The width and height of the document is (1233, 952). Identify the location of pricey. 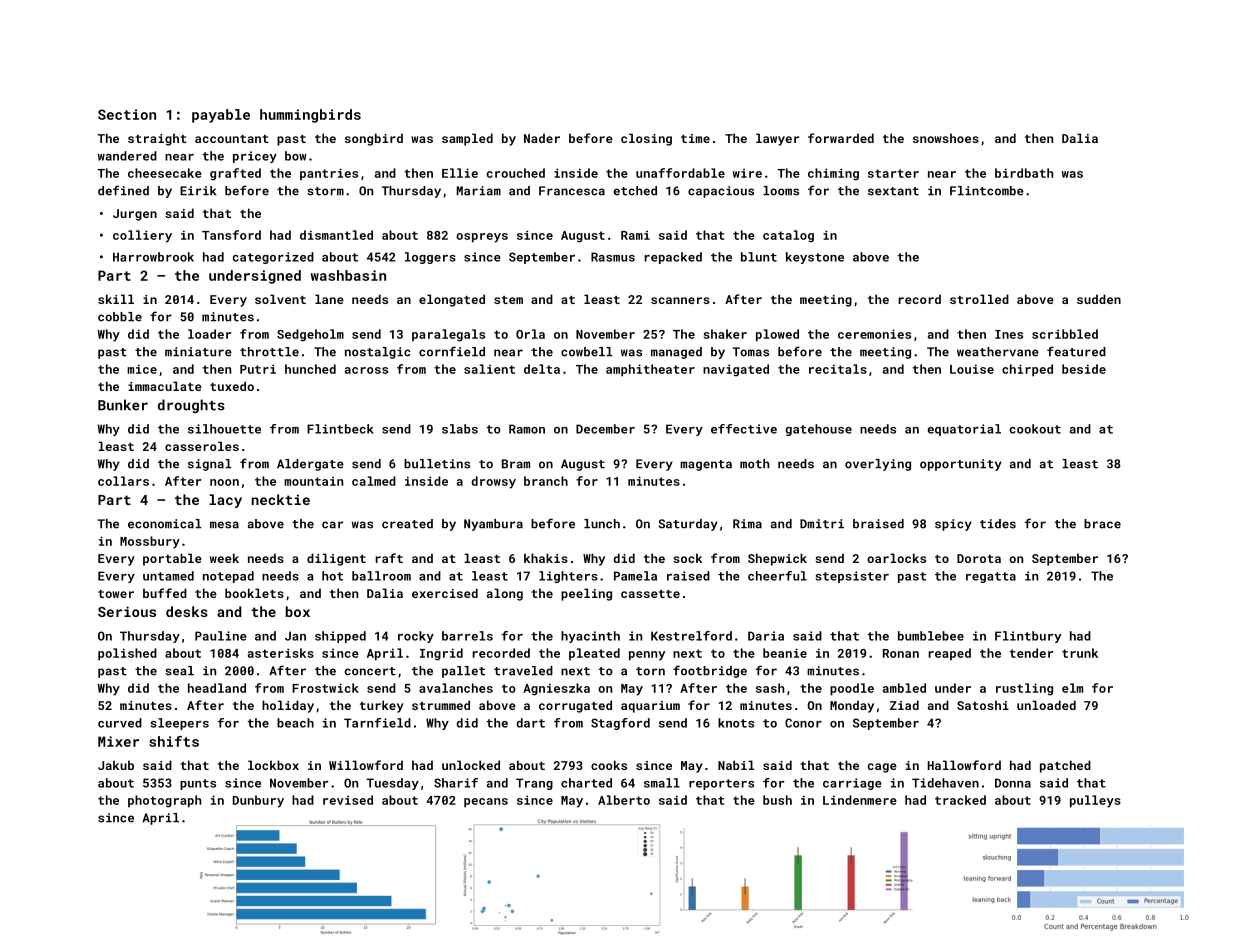
(255, 157).
